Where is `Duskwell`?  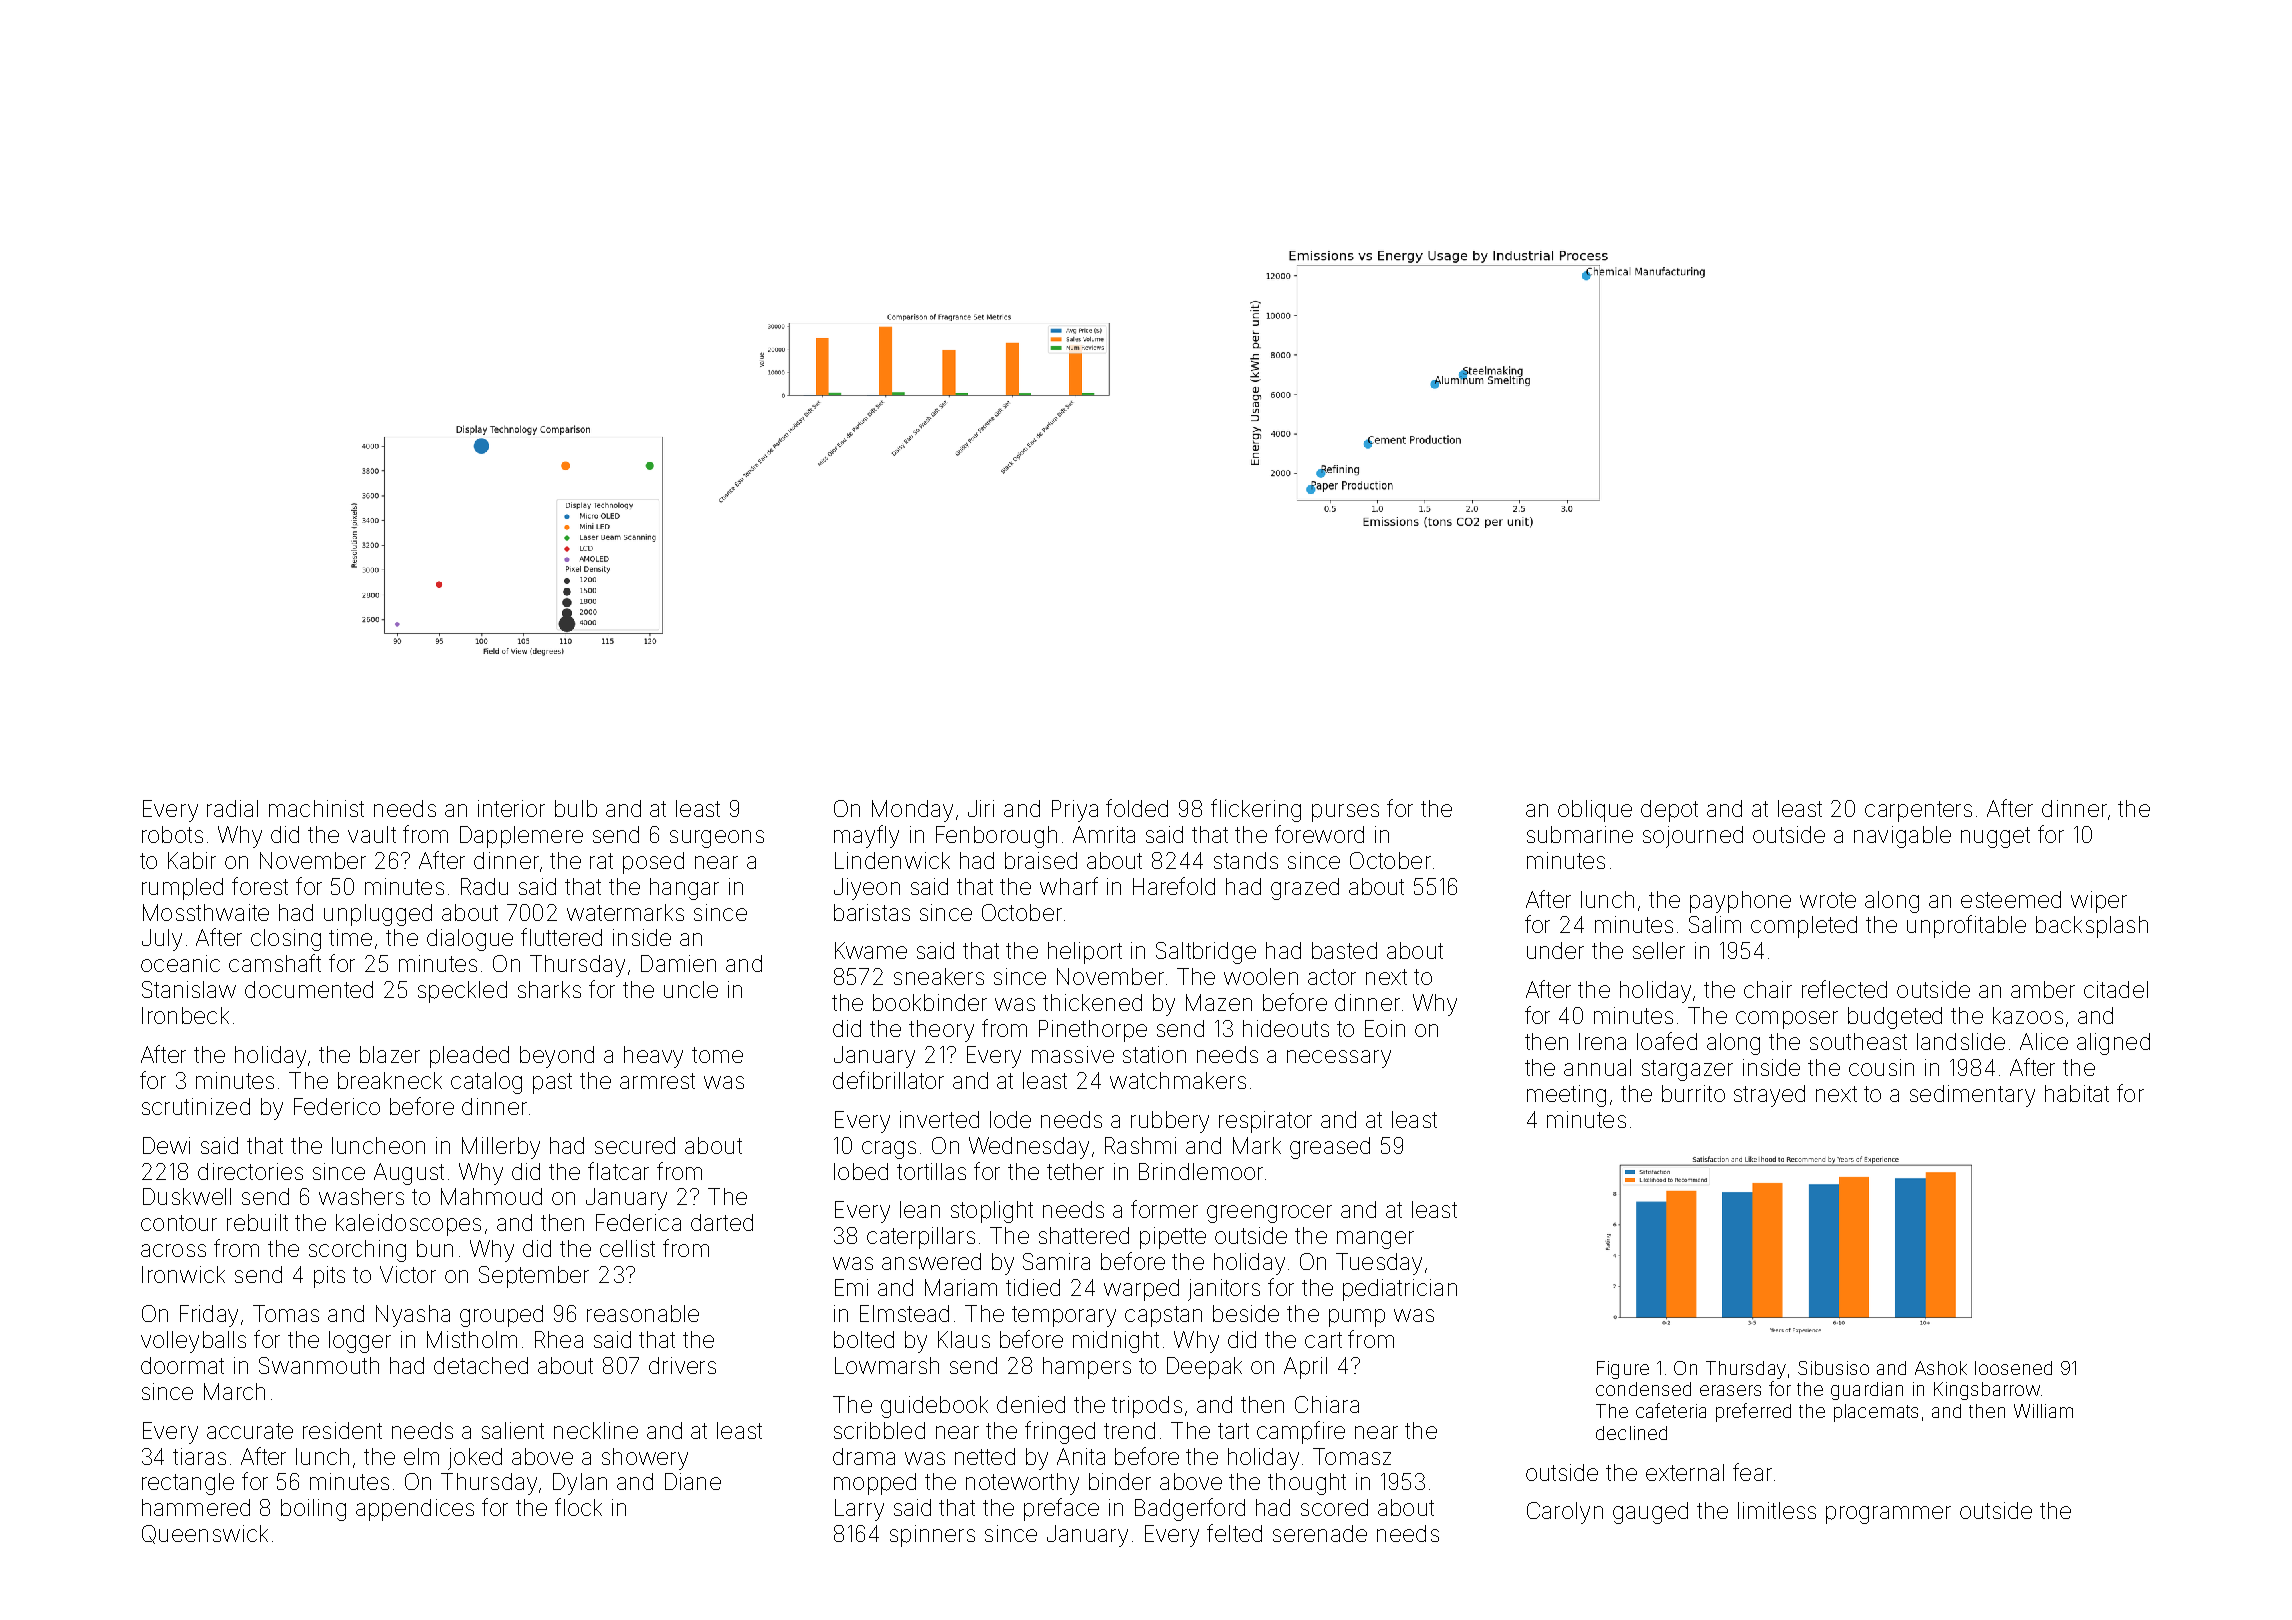
Duskwell is located at coordinates (187, 1196).
